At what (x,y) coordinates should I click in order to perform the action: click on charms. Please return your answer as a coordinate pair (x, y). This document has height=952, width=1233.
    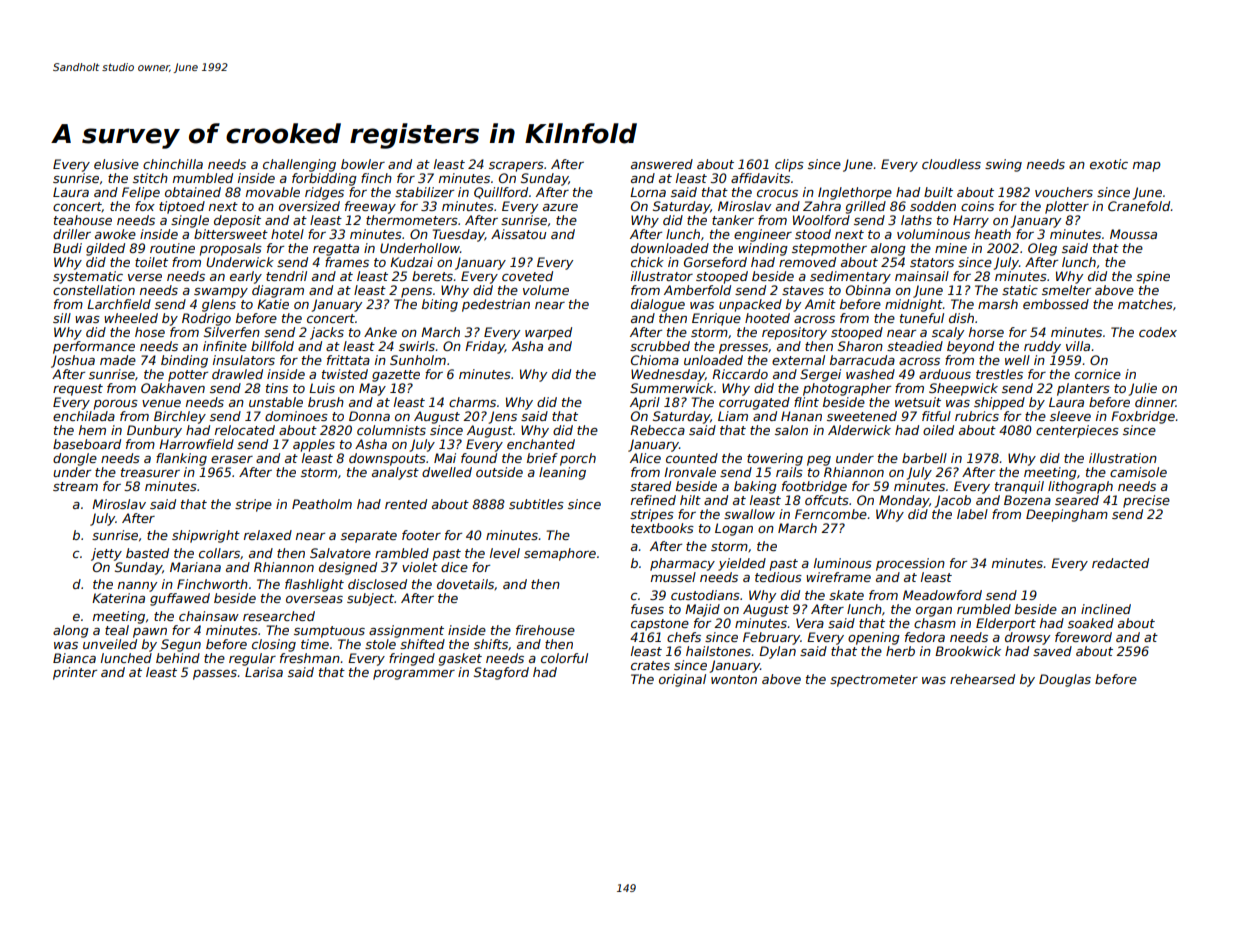
    Looking at the image, I should click on (472, 402).
